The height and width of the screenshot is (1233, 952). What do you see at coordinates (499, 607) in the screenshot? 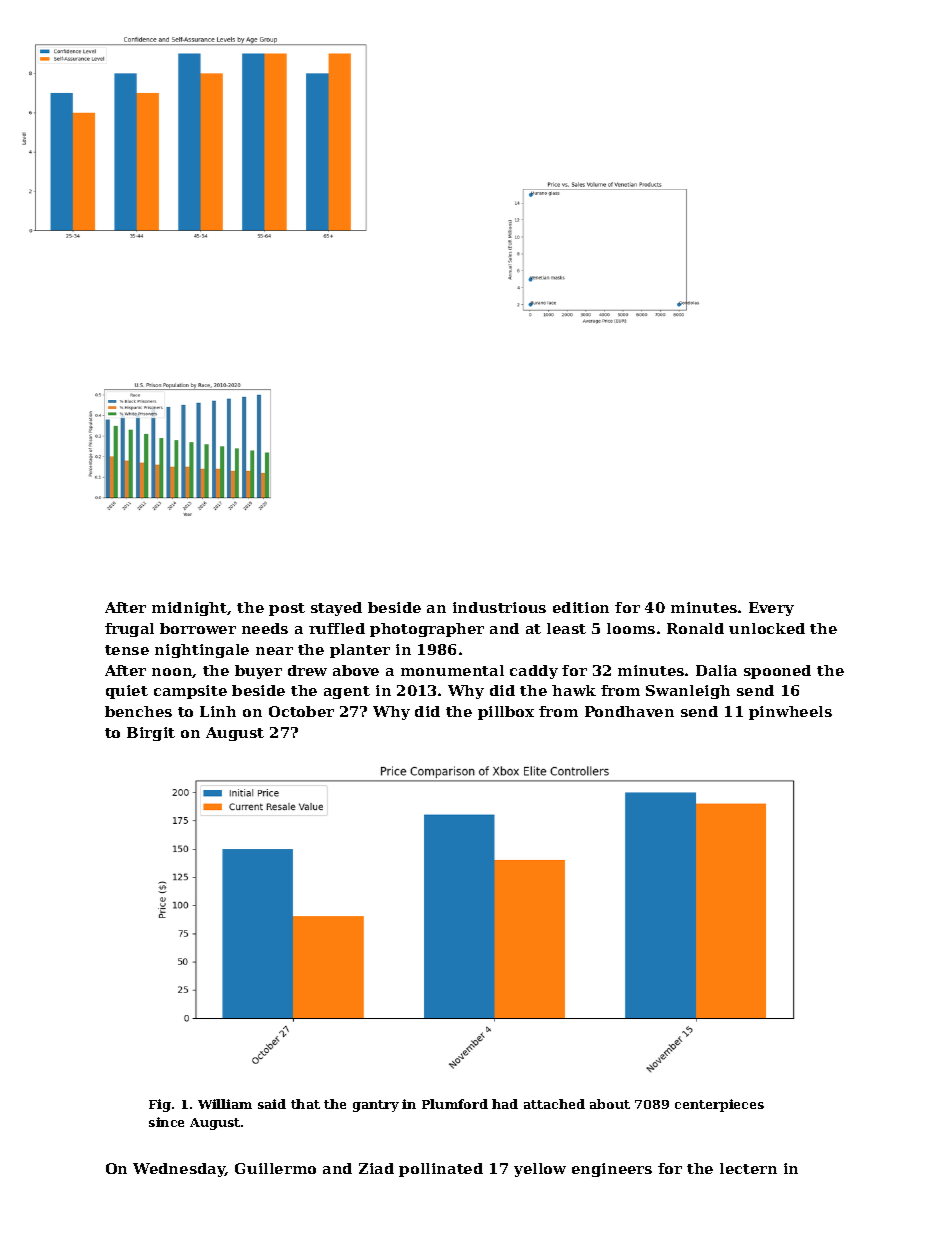
I see `industrious` at bounding box center [499, 607].
